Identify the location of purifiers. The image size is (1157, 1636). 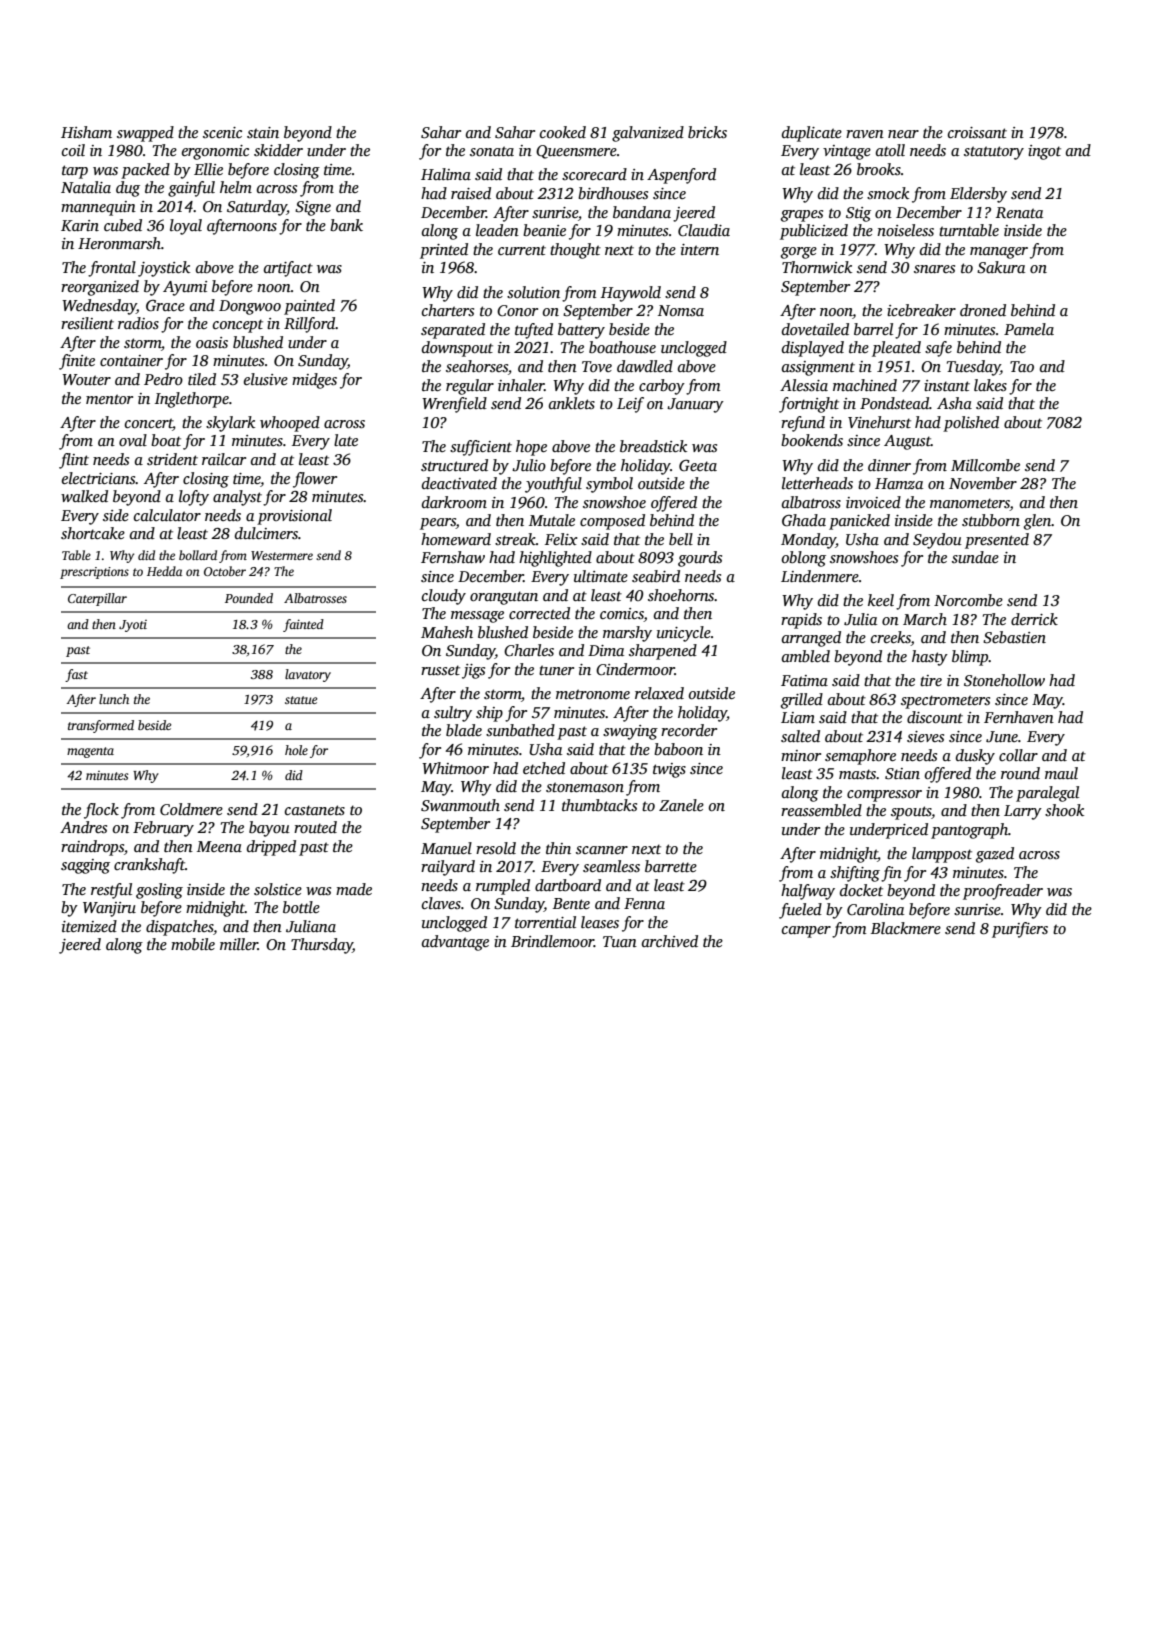
(1020, 930).
